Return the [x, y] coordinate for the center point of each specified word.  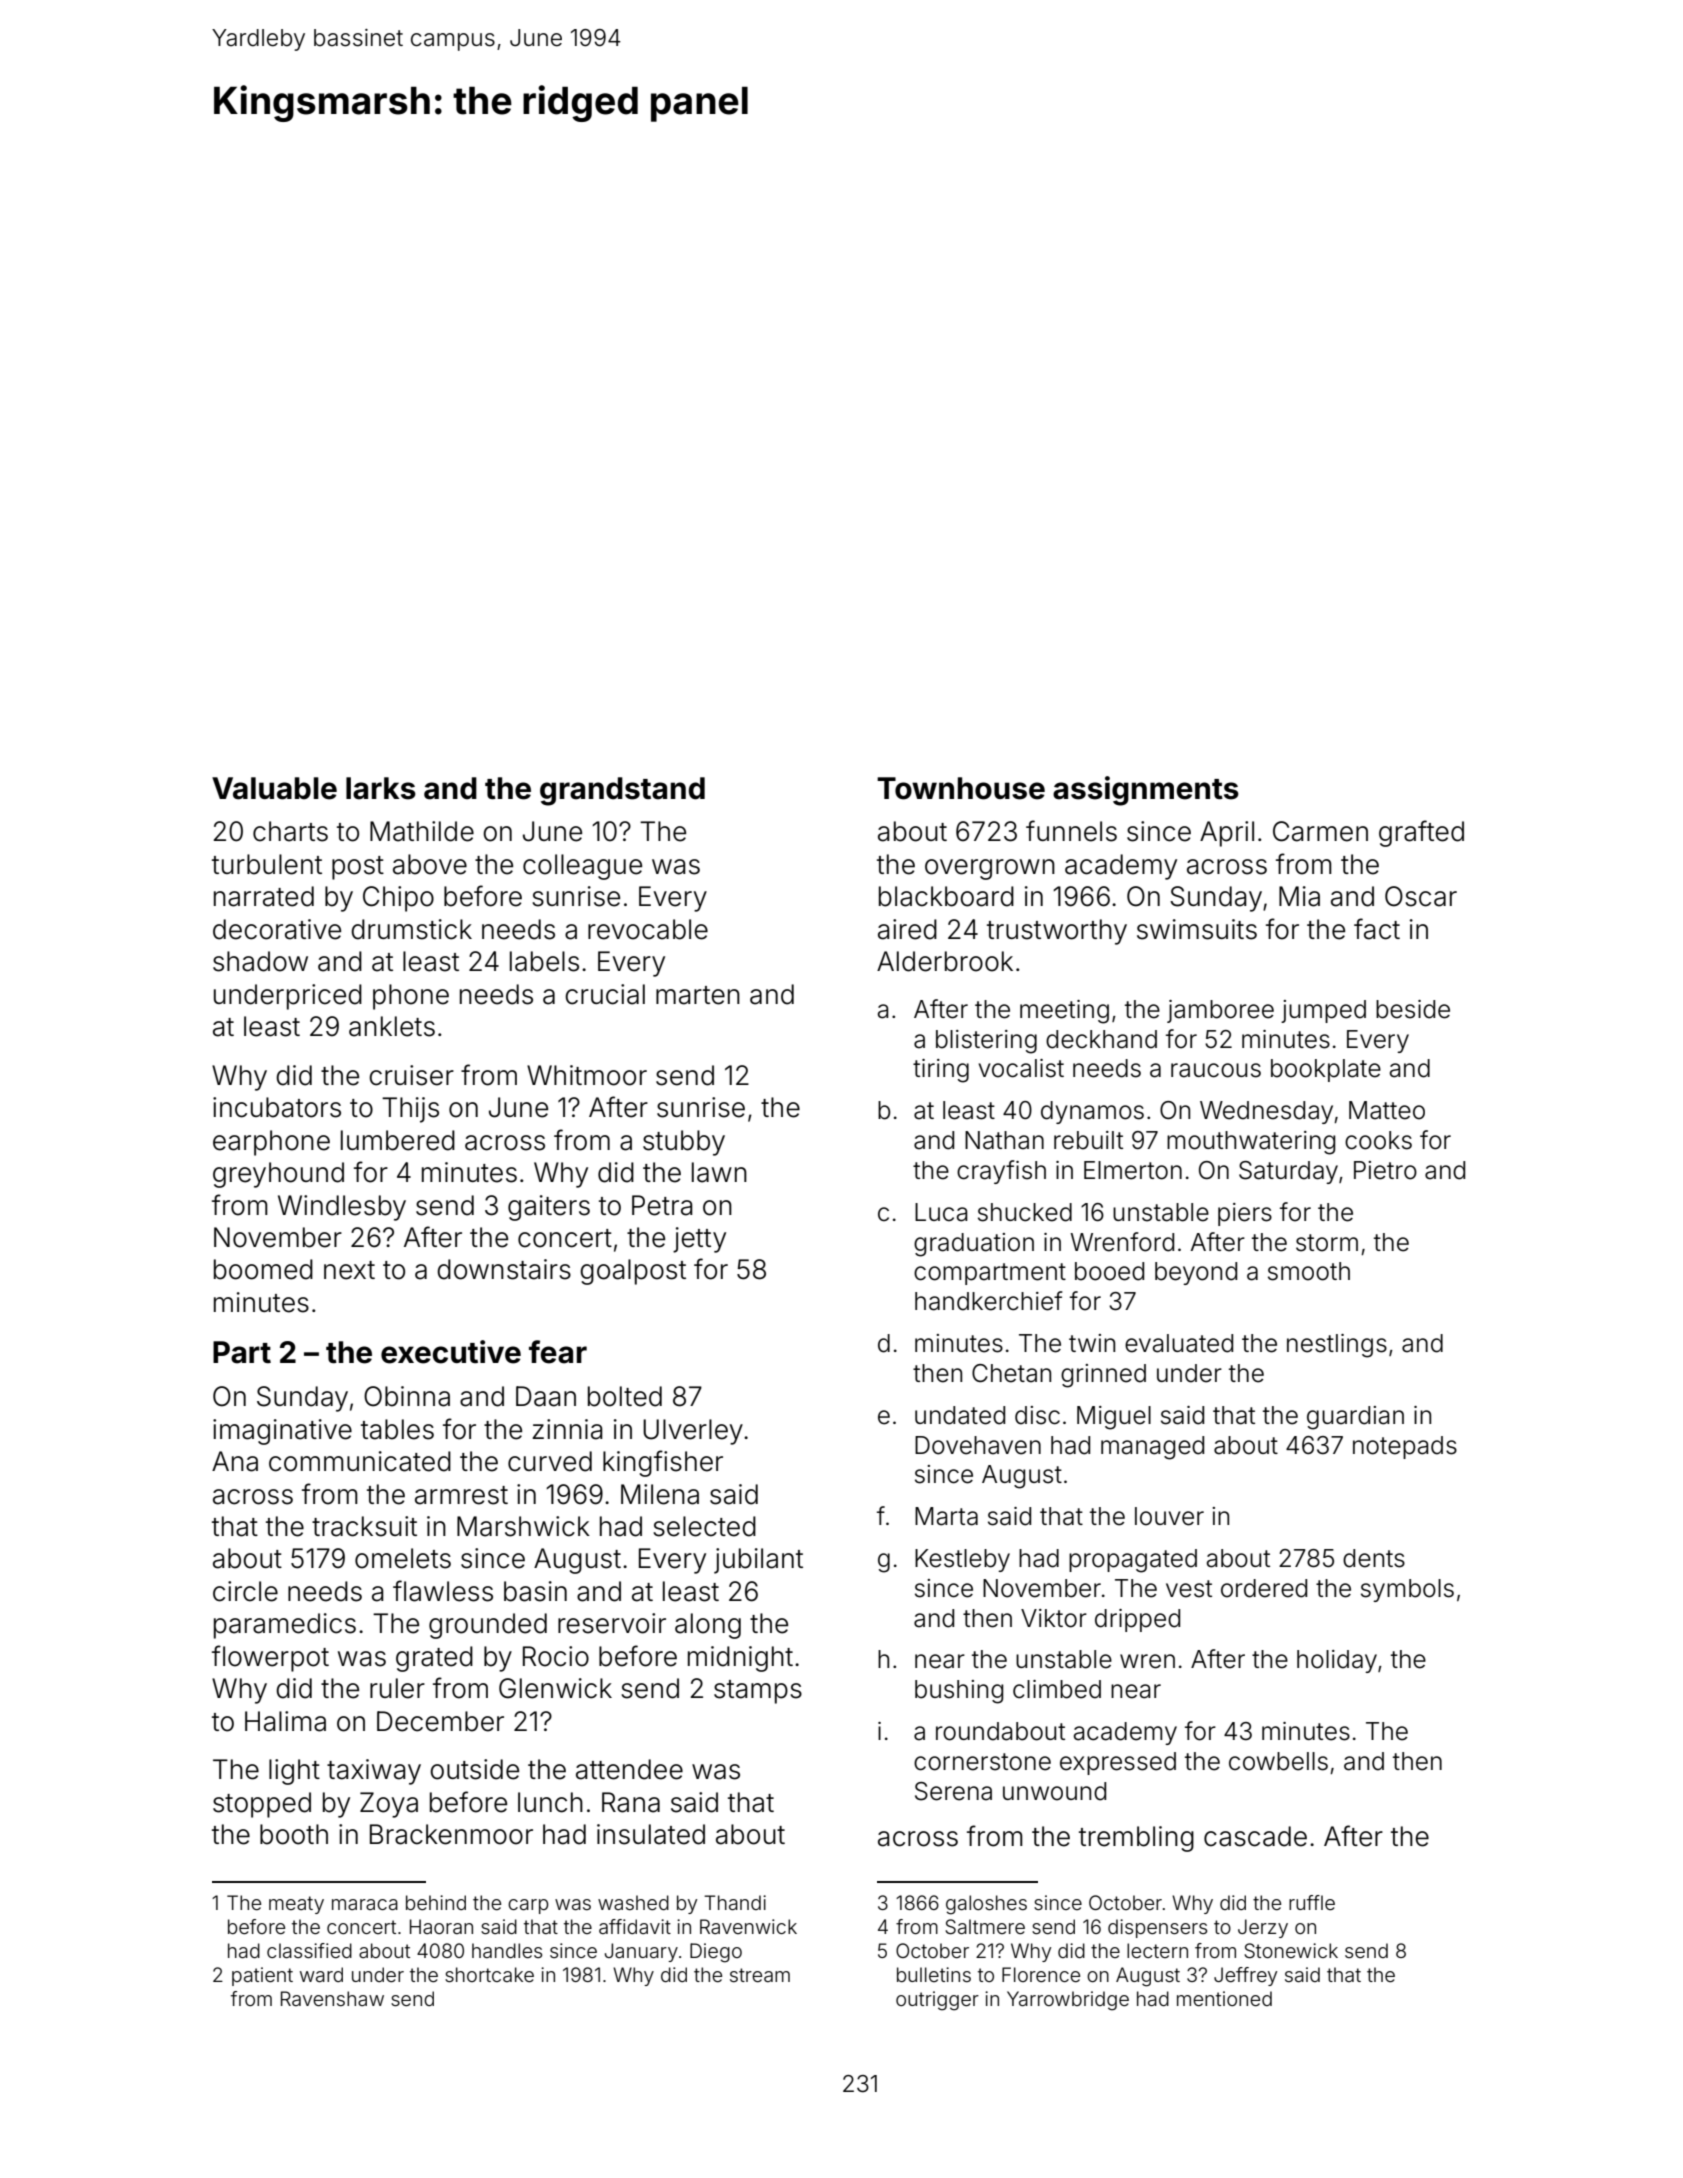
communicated [360, 1461]
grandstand [622, 791]
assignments [1146, 791]
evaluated [1179, 1343]
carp [528, 1906]
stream [760, 1975]
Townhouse [961, 788]
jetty [699, 1240]
